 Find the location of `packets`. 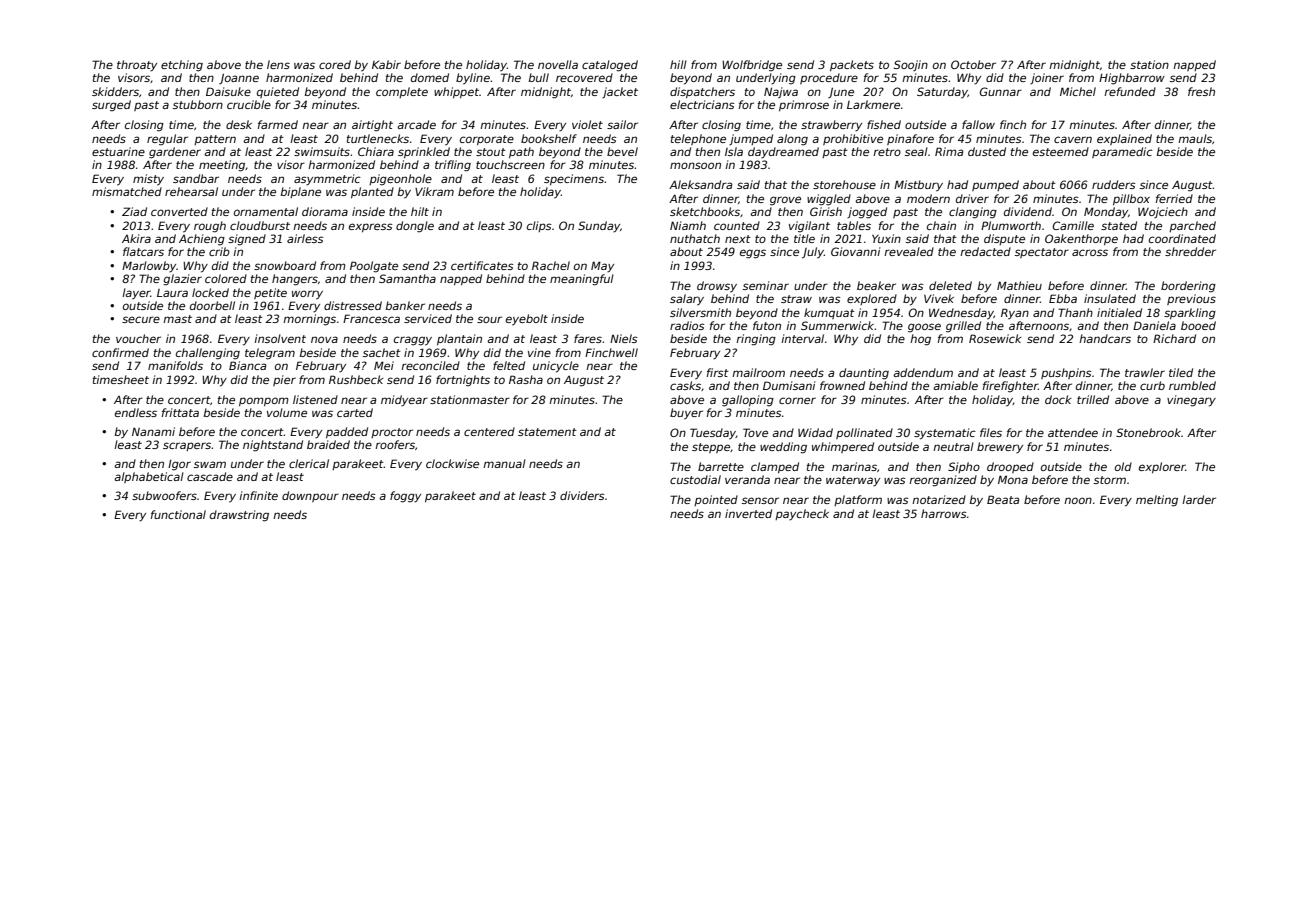

packets is located at coordinates (852, 65).
